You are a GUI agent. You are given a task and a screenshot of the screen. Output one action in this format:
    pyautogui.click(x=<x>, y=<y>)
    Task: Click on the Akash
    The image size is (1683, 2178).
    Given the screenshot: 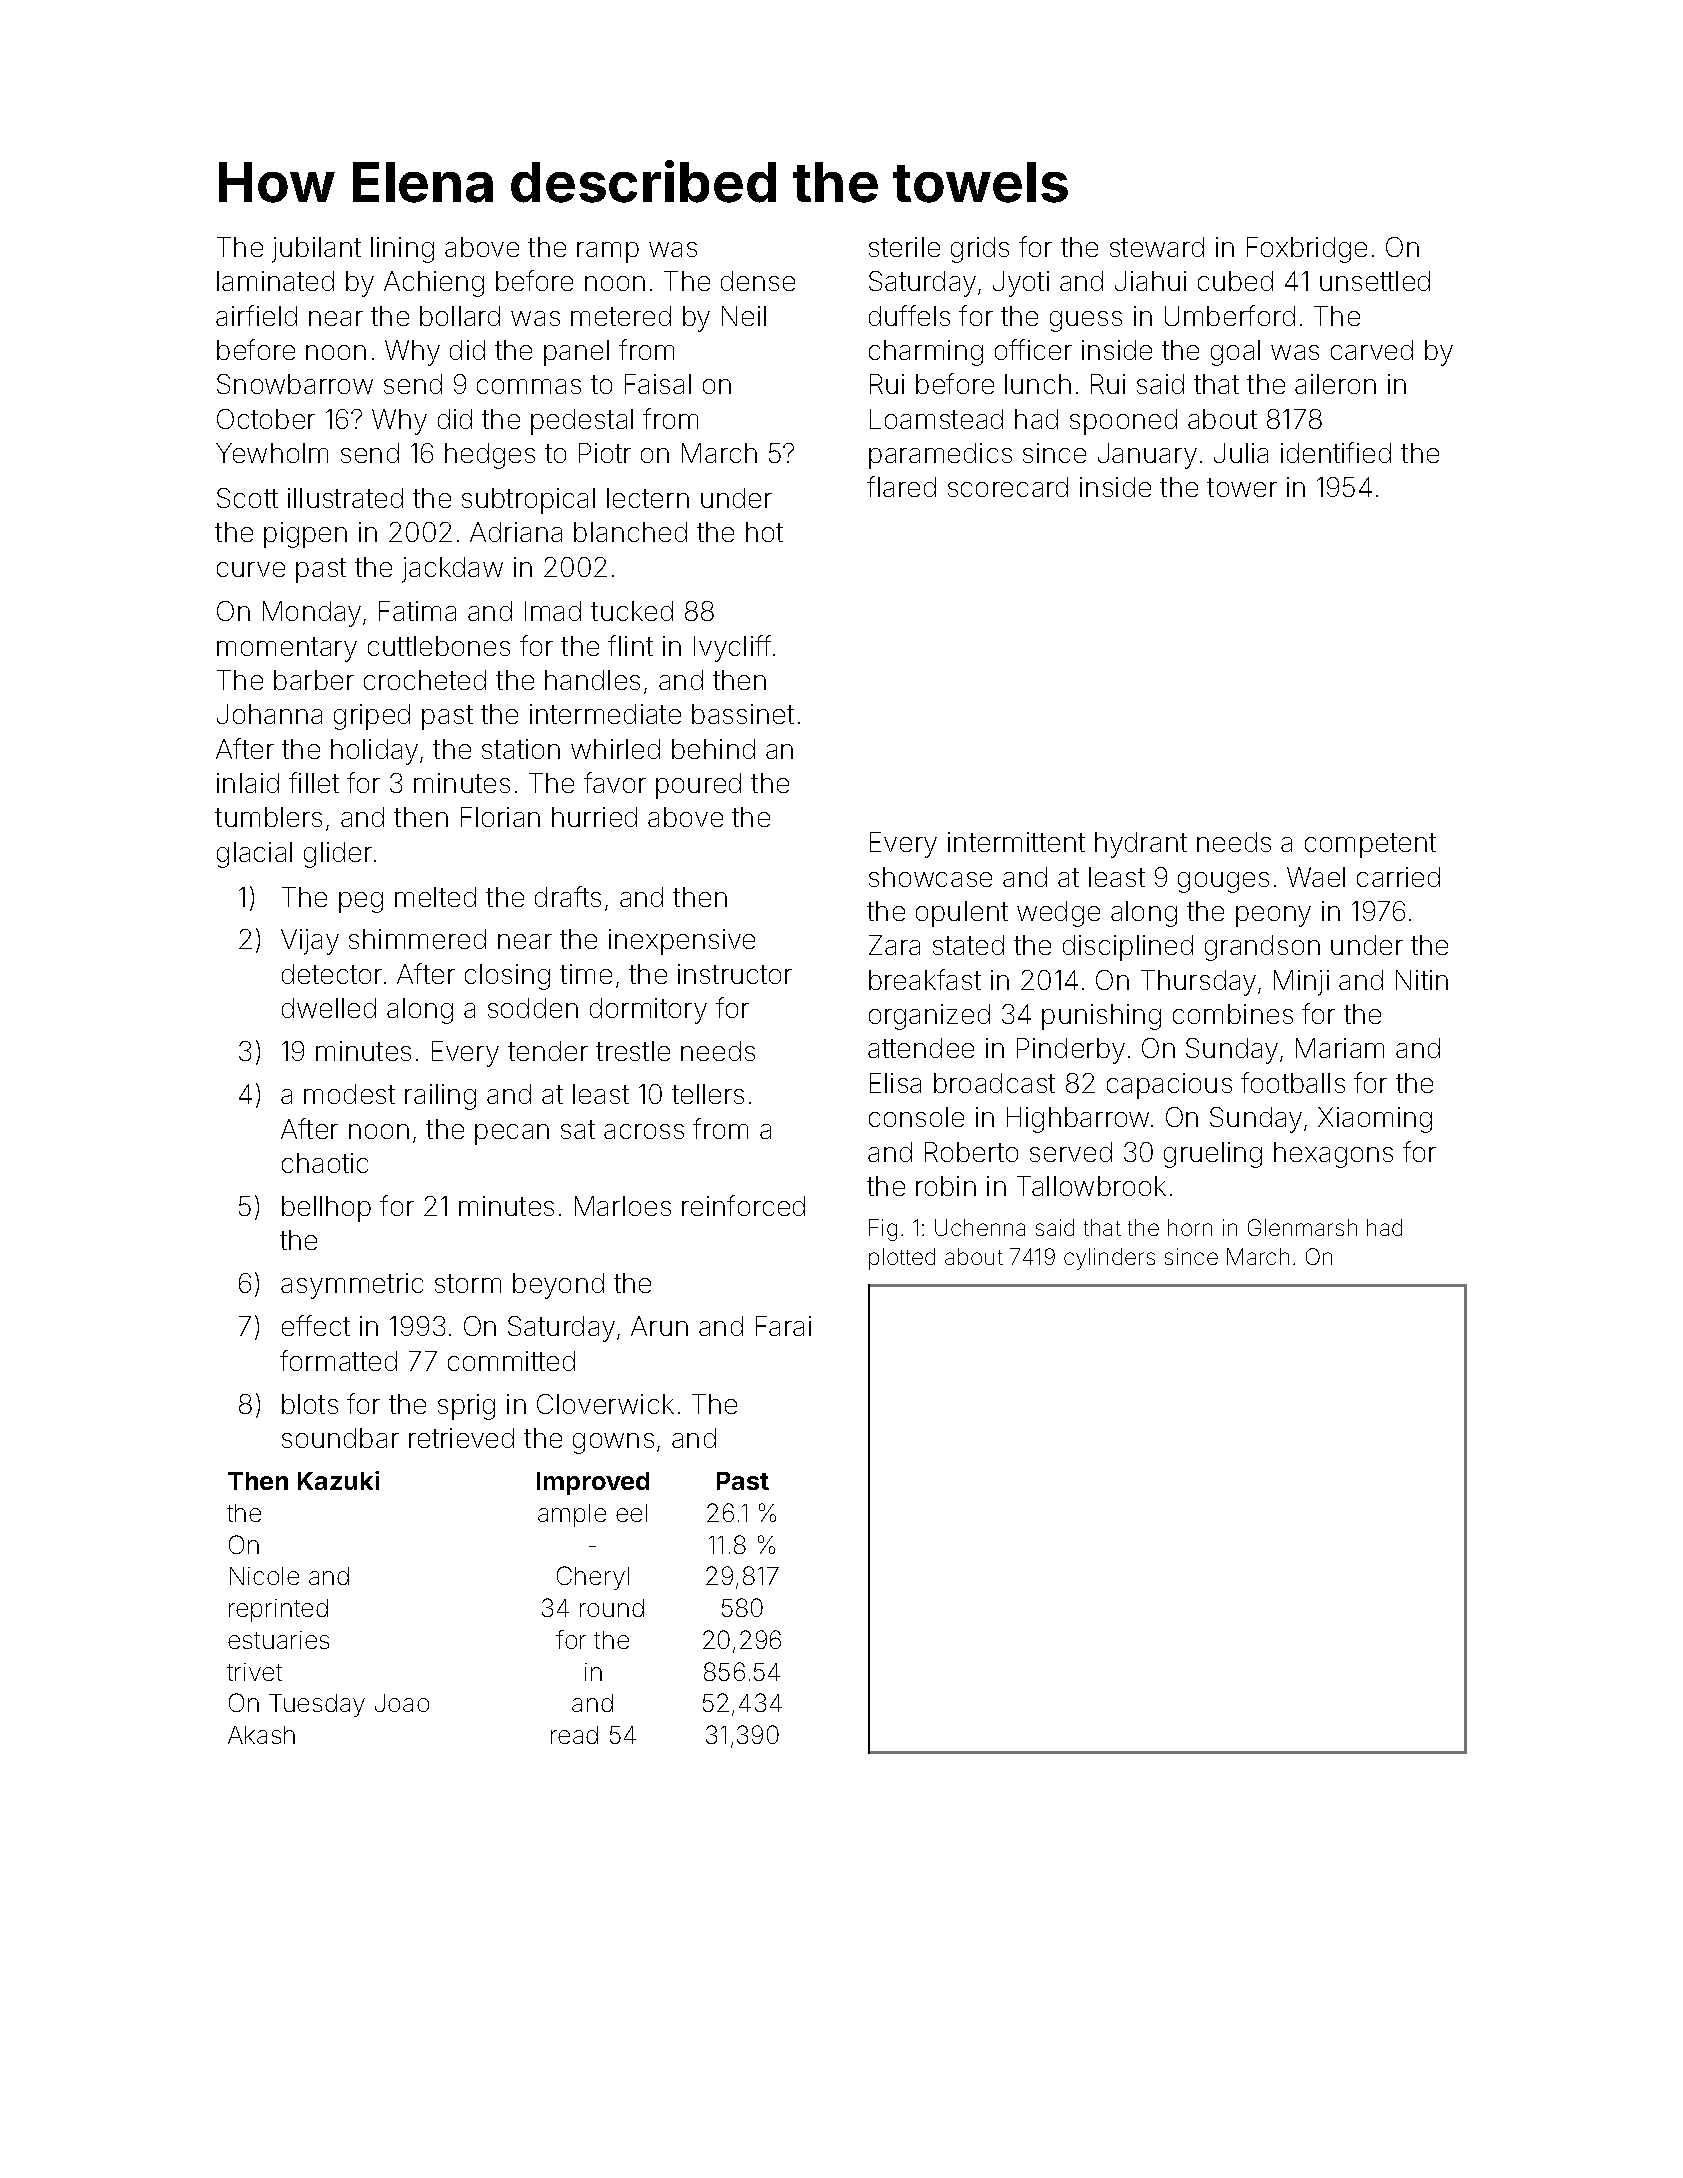 What is the action you would take?
    pyautogui.click(x=261, y=1735)
